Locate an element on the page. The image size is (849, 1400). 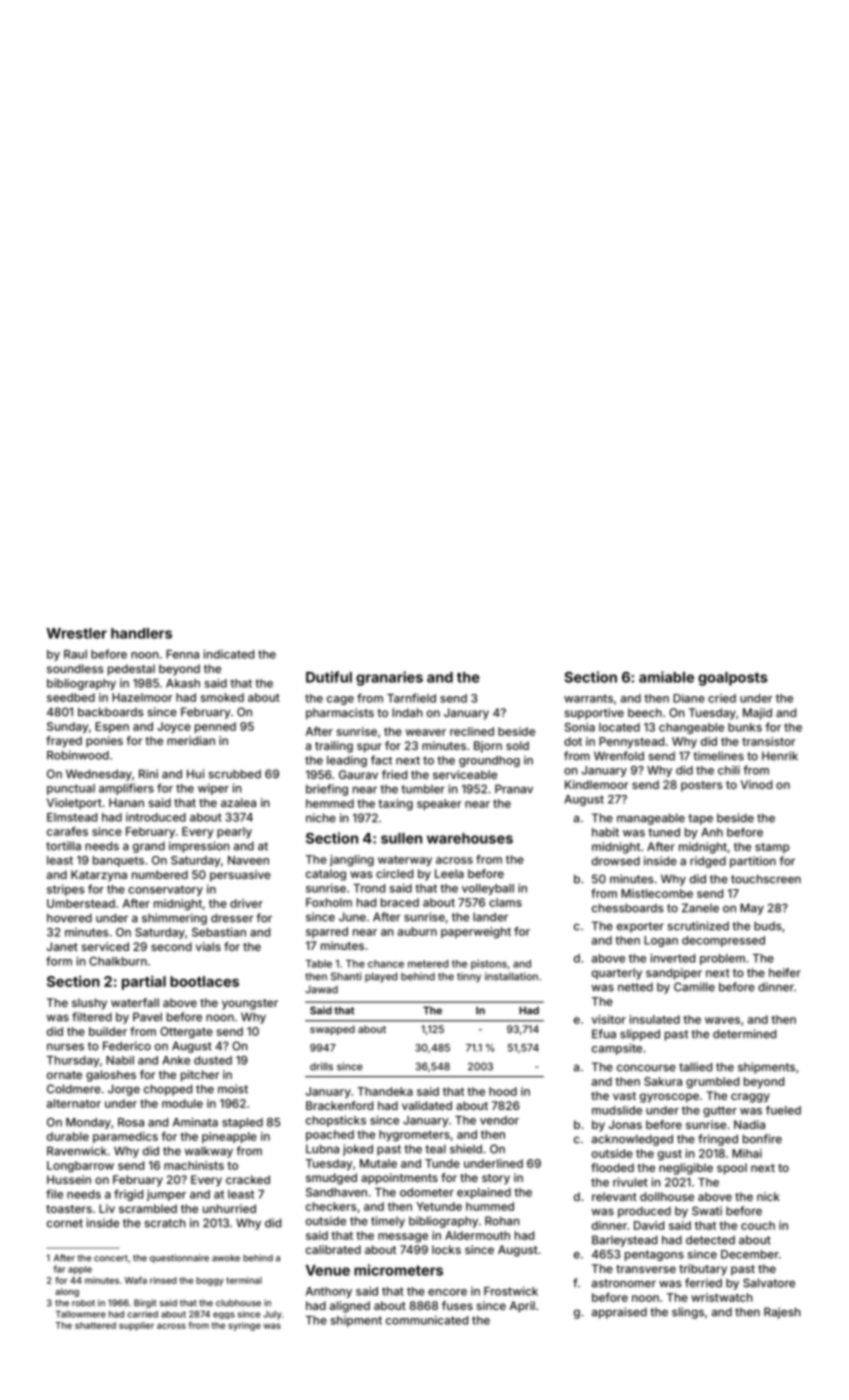
Birgit is located at coordinates (145, 1303).
